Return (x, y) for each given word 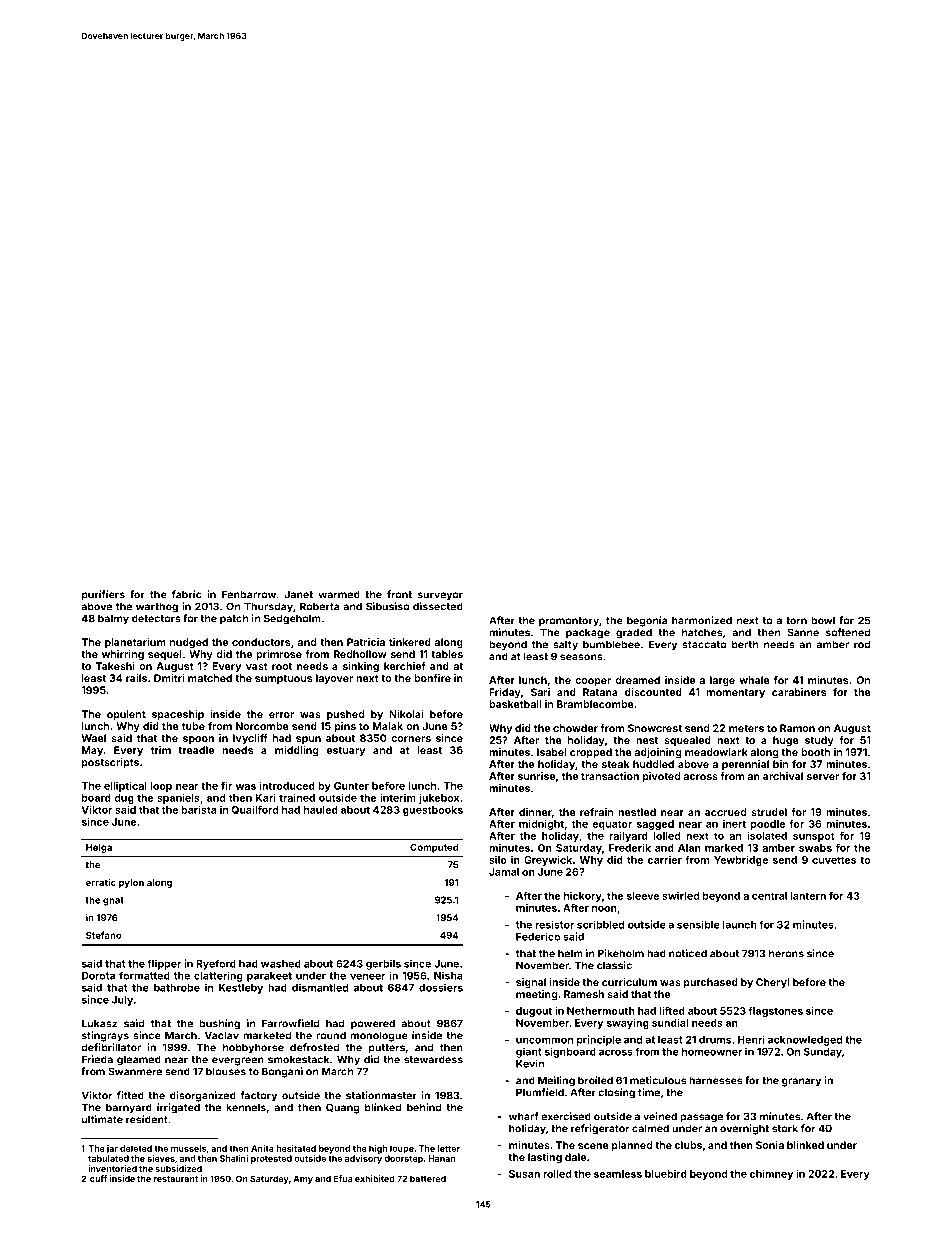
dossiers (441, 987)
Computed (434, 848)
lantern (808, 896)
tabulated (108, 1158)
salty (565, 645)
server (823, 777)
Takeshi (115, 666)
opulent (126, 715)
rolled (557, 1174)
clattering (218, 976)
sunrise (536, 776)
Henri (751, 1039)
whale (754, 680)
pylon (131, 883)
